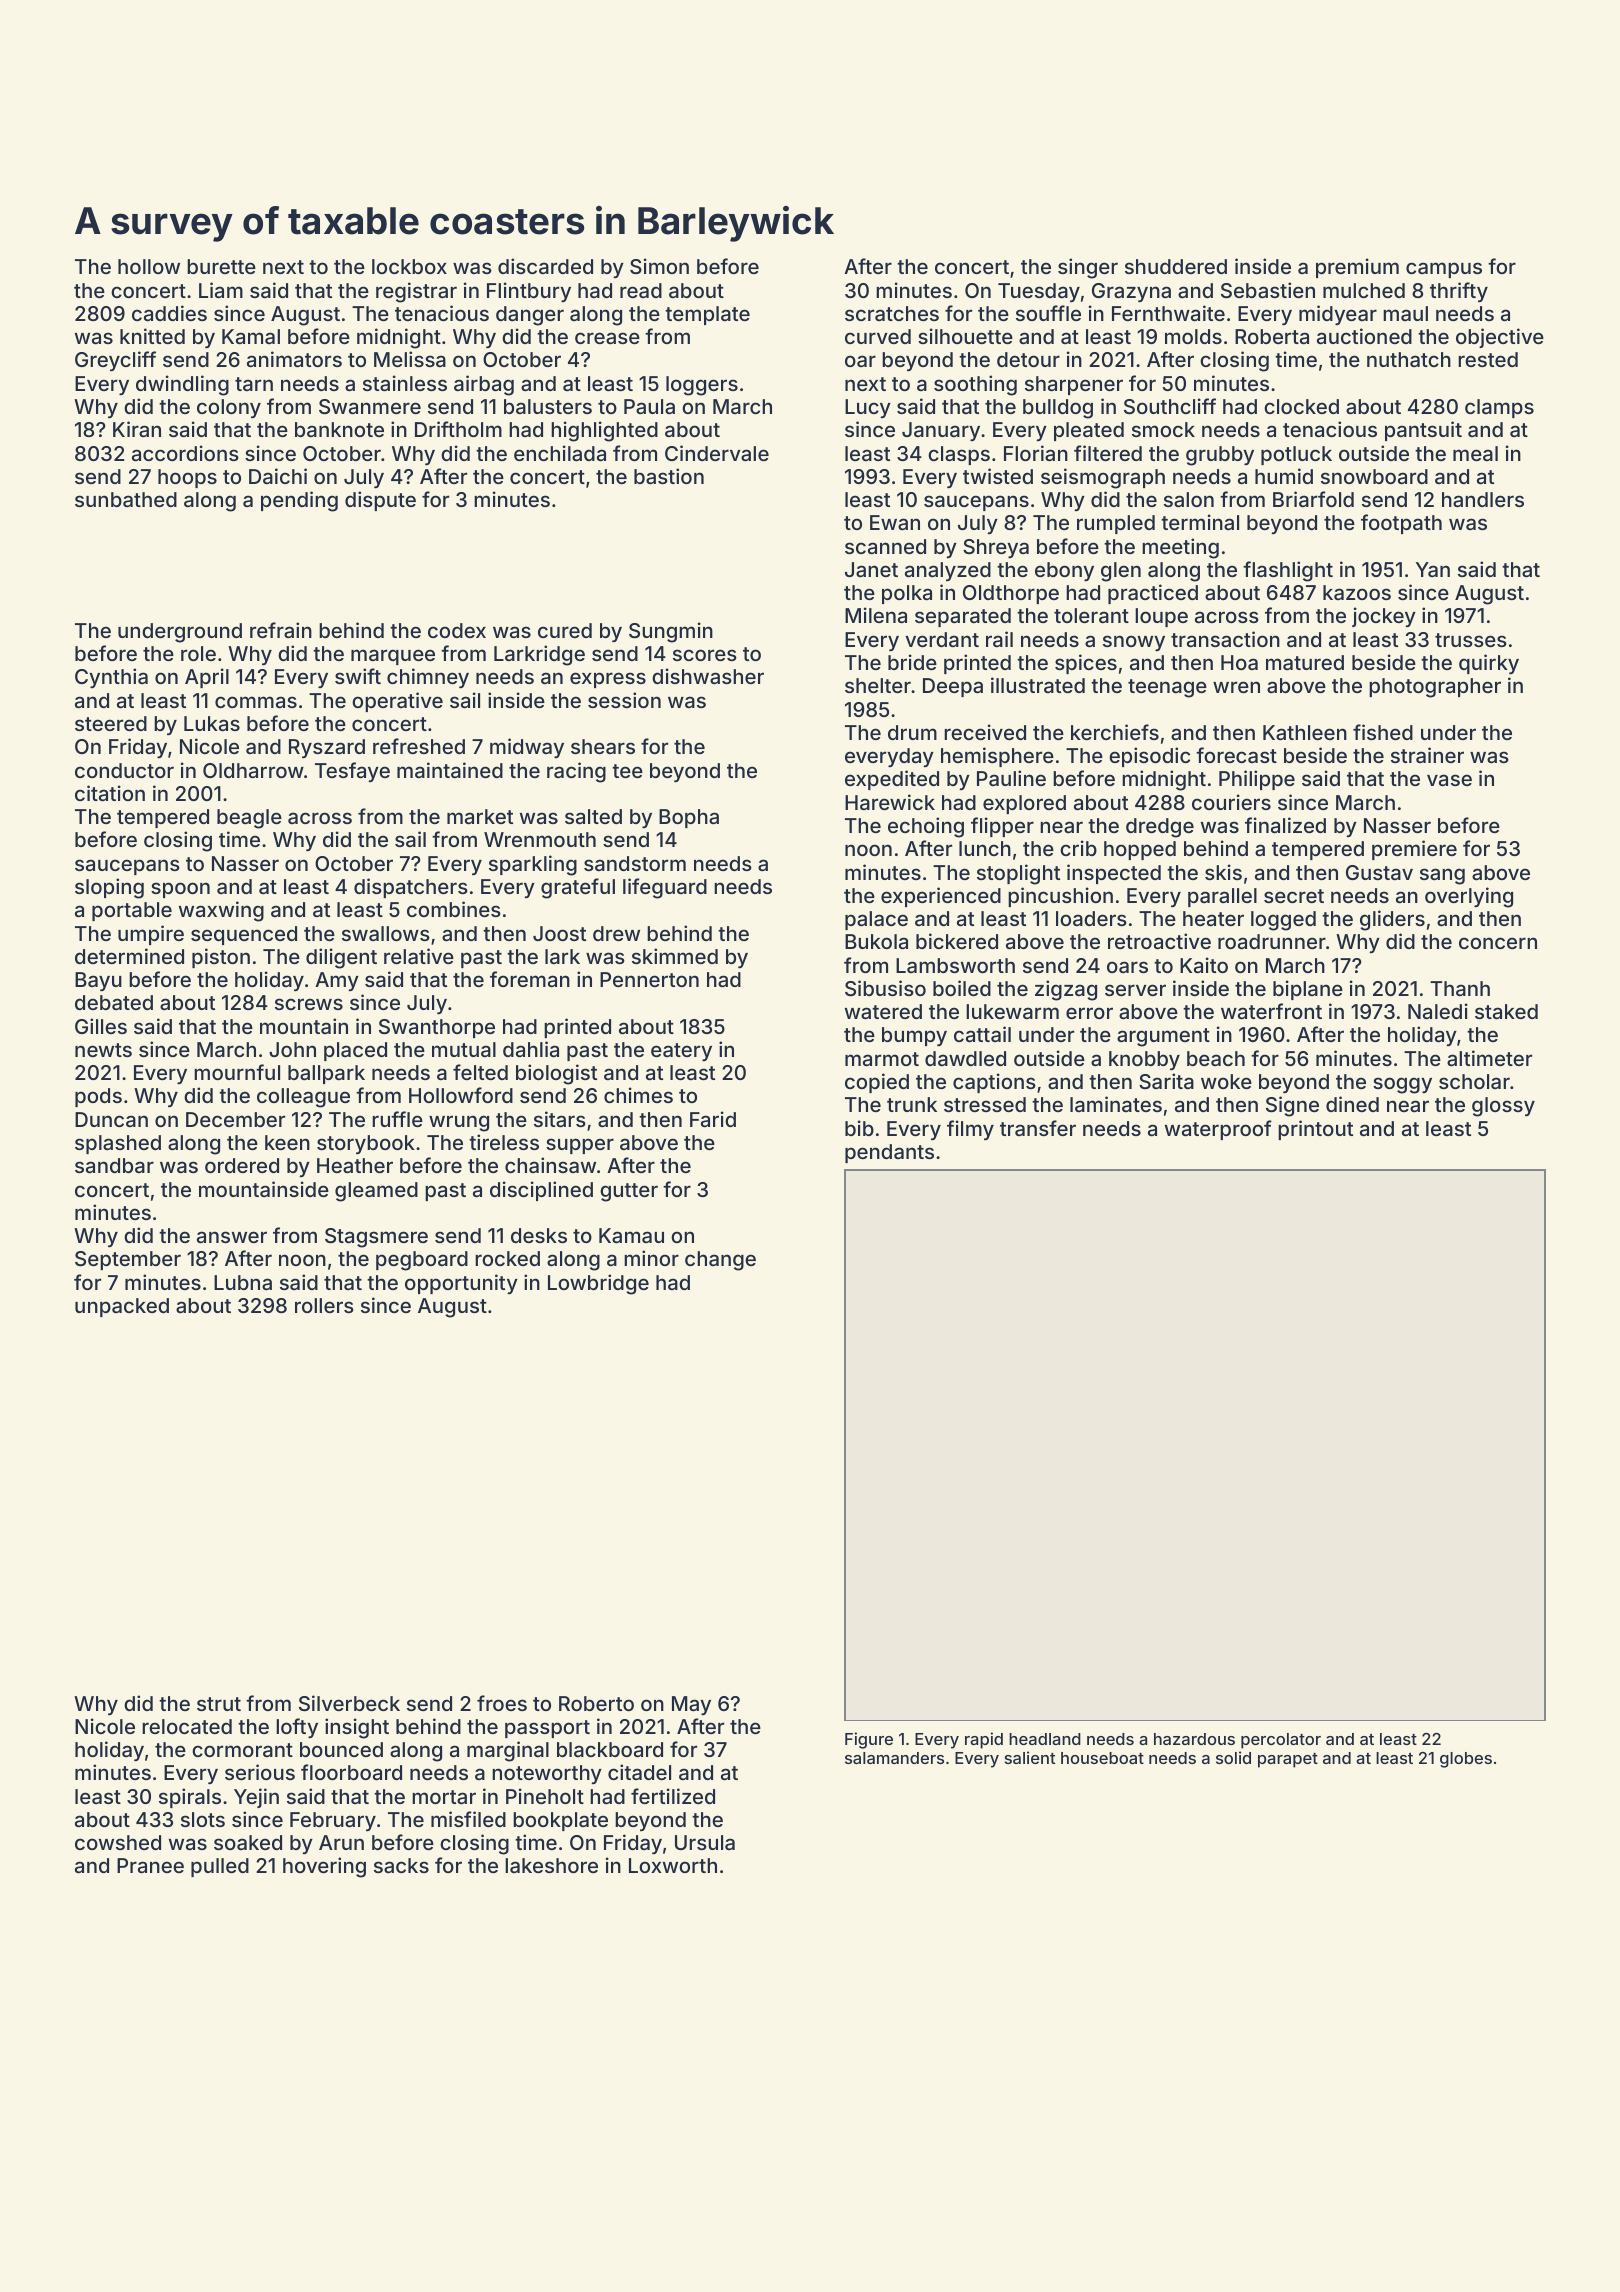 The width and height of the screenshot is (1620, 2292). I want to click on kazoos, so click(1357, 592).
